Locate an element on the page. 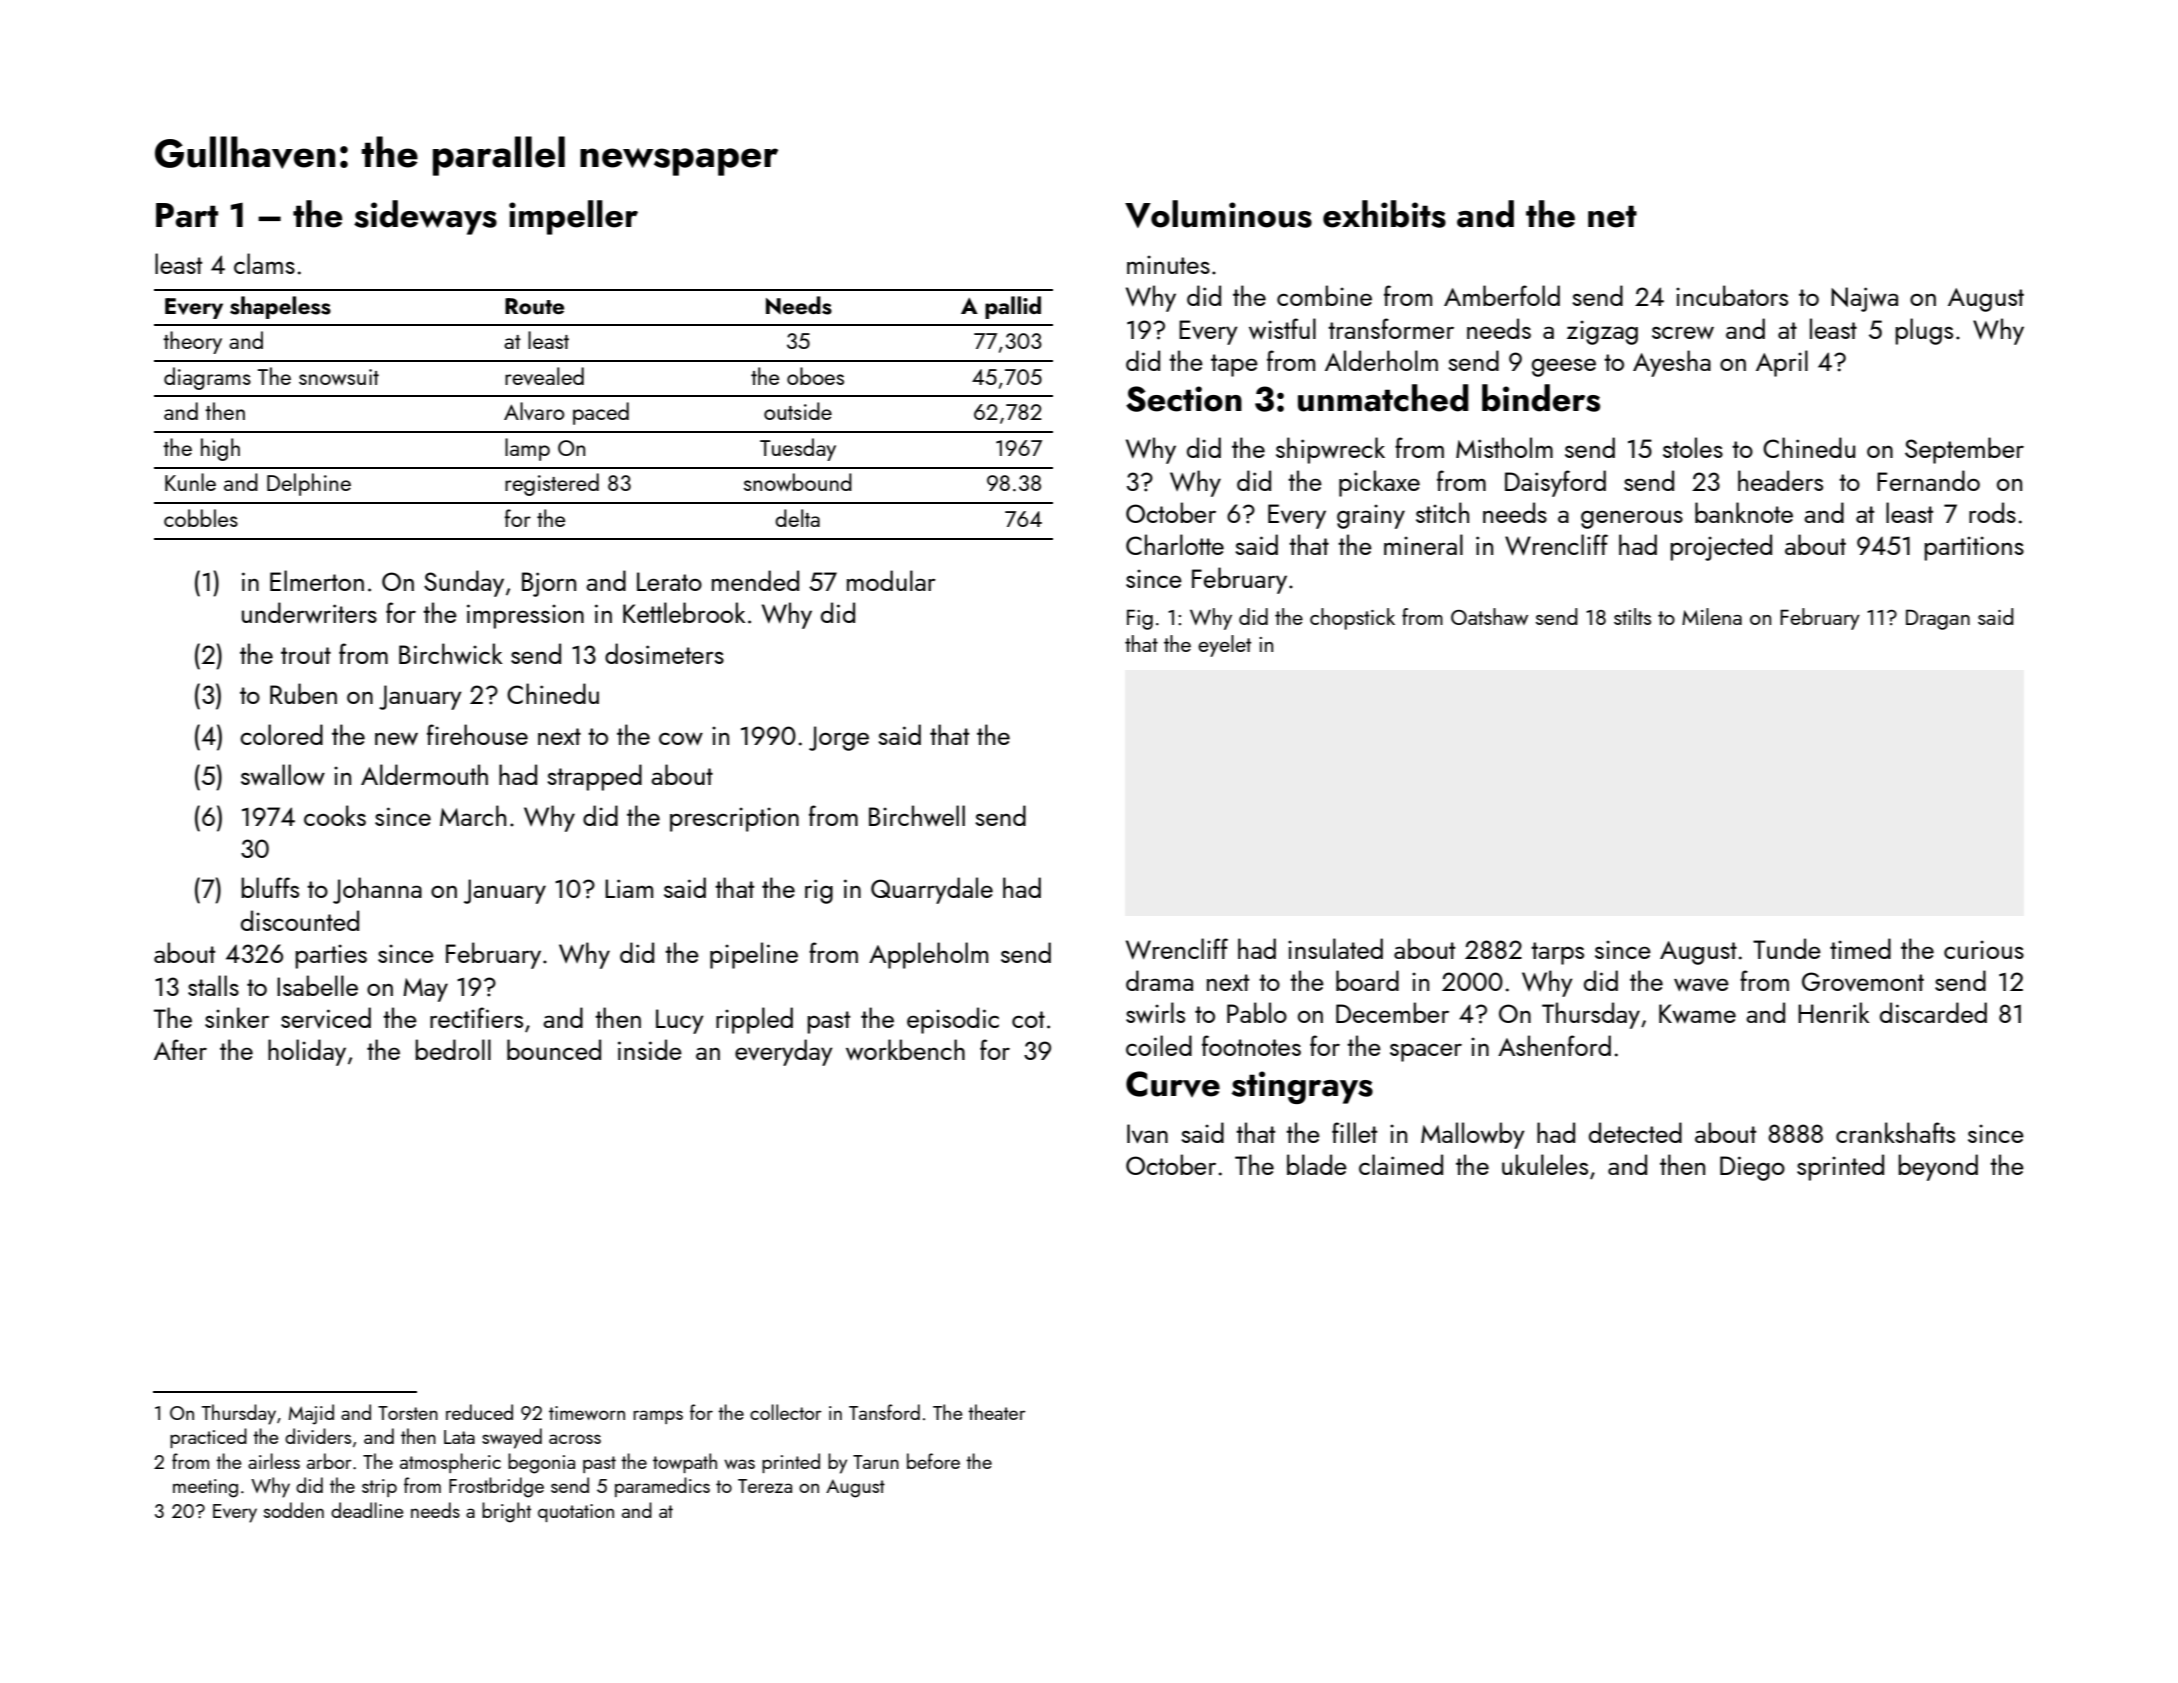 The image size is (2178, 1683). sodden is located at coordinates (294, 1510).
